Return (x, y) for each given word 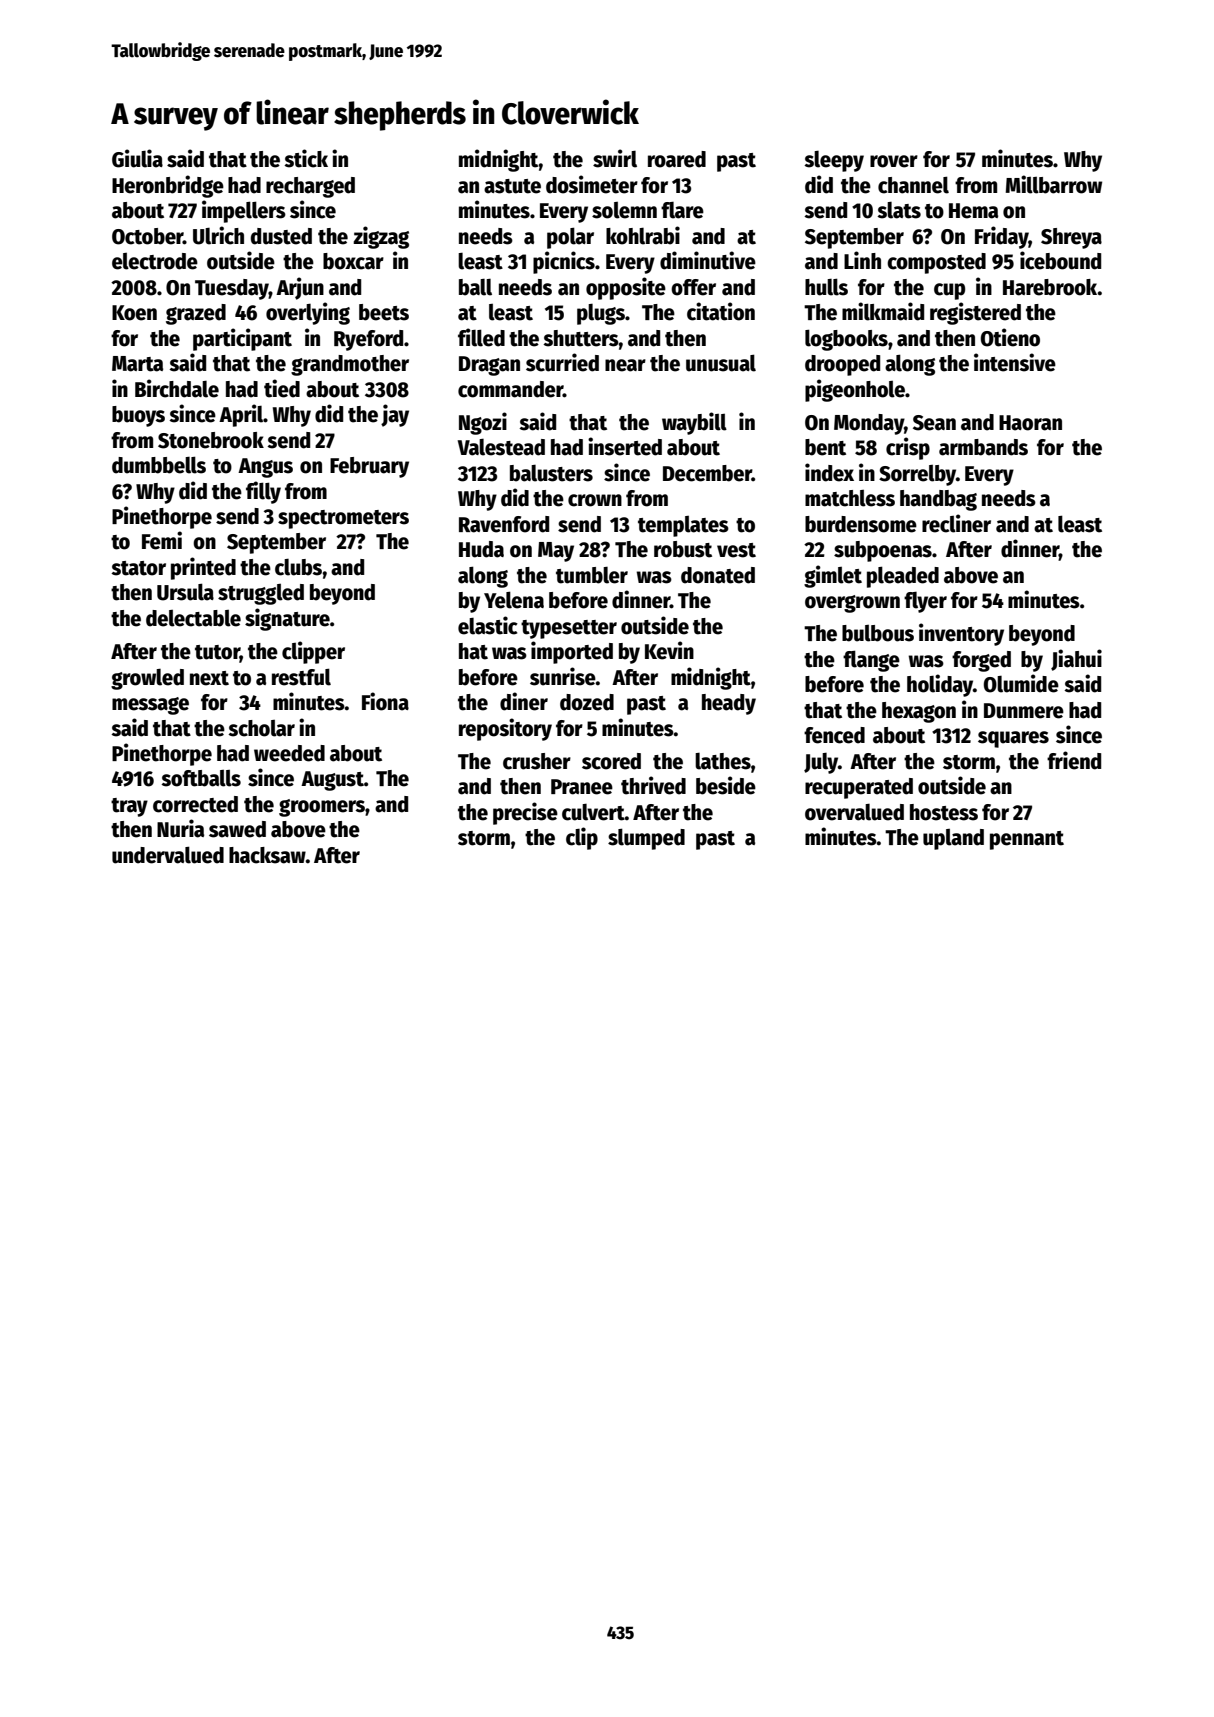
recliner (956, 523)
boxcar (353, 261)
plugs (601, 314)
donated (718, 575)
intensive (1015, 362)
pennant (1027, 840)
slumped (646, 839)
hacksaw (267, 855)
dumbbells (159, 465)
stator (138, 568)
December (707, 473)
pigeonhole (855, 390)
